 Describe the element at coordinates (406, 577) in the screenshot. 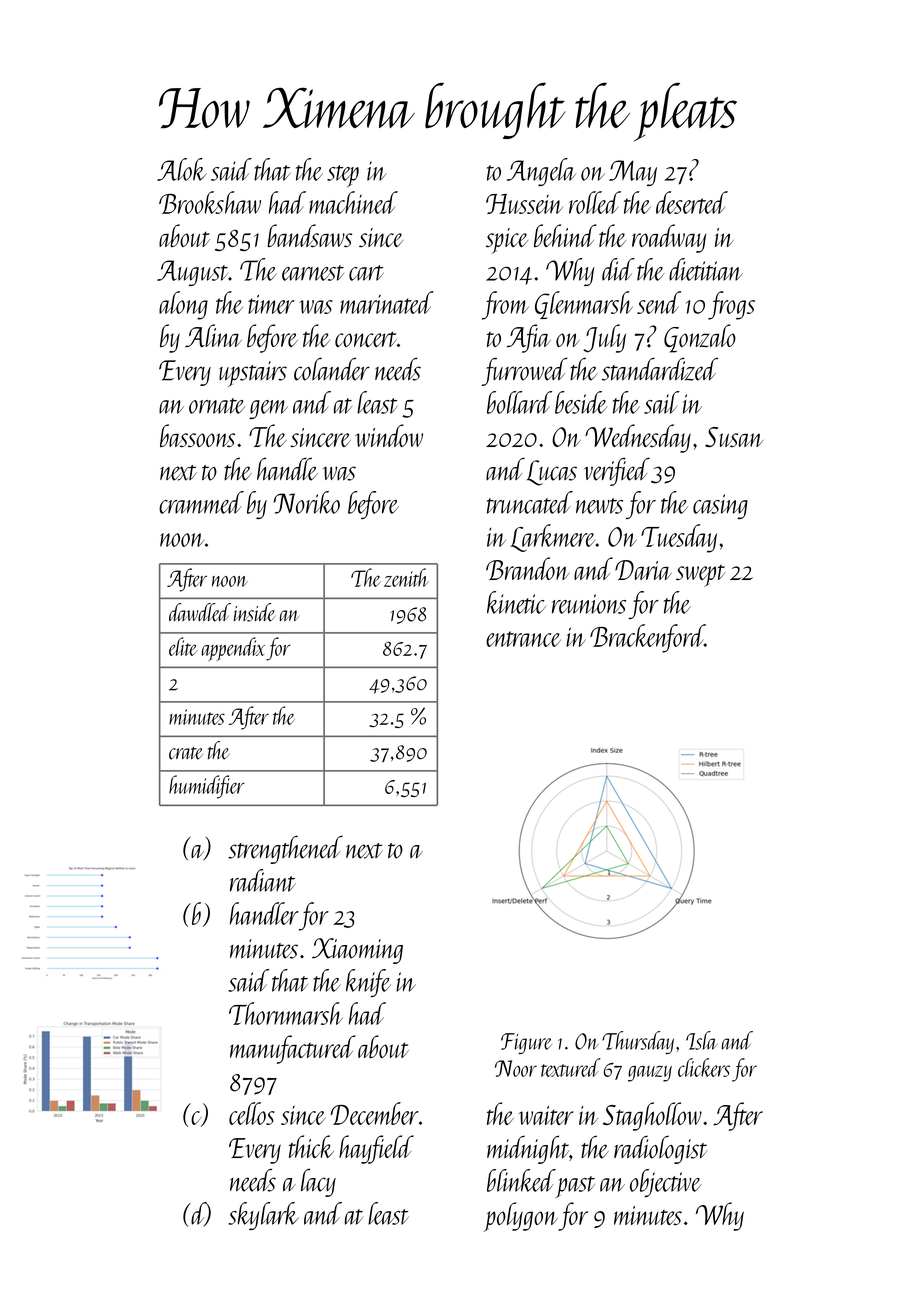

I see `zenith` at that location.
